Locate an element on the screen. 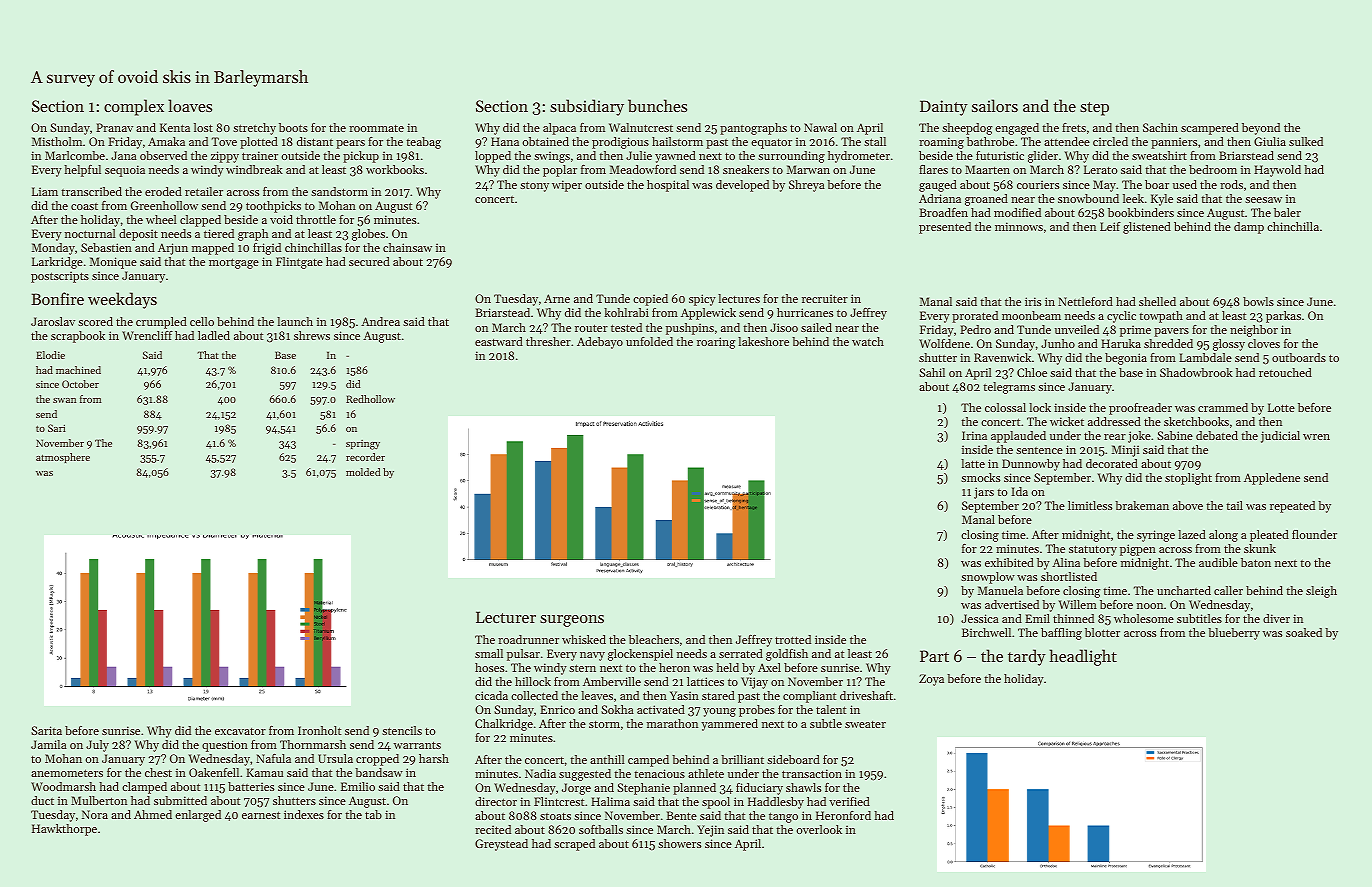  repeated is located at coordinates (1292, 507).
